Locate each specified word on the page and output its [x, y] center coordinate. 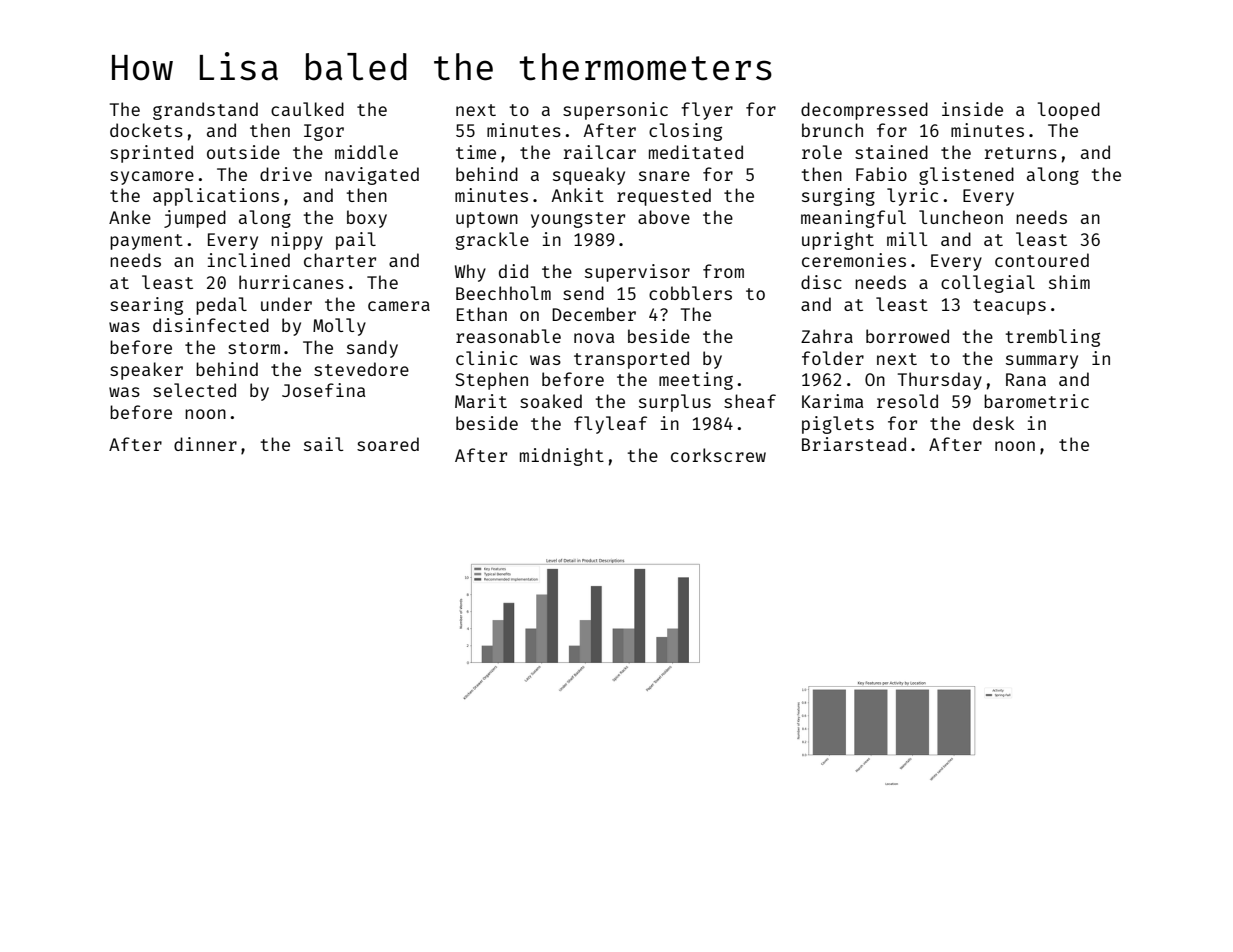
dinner [205, 444]
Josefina [323, 390]
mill [907, 239]
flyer [707, 111]
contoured [1042, 260]
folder [833, 358]
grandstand [205, 111]
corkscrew [718, 455]
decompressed [864, 111]
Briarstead [854, 444]
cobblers [690, 293]
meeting [696, 381]
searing [146, 306]
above [664, 217]
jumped [195, 219]
